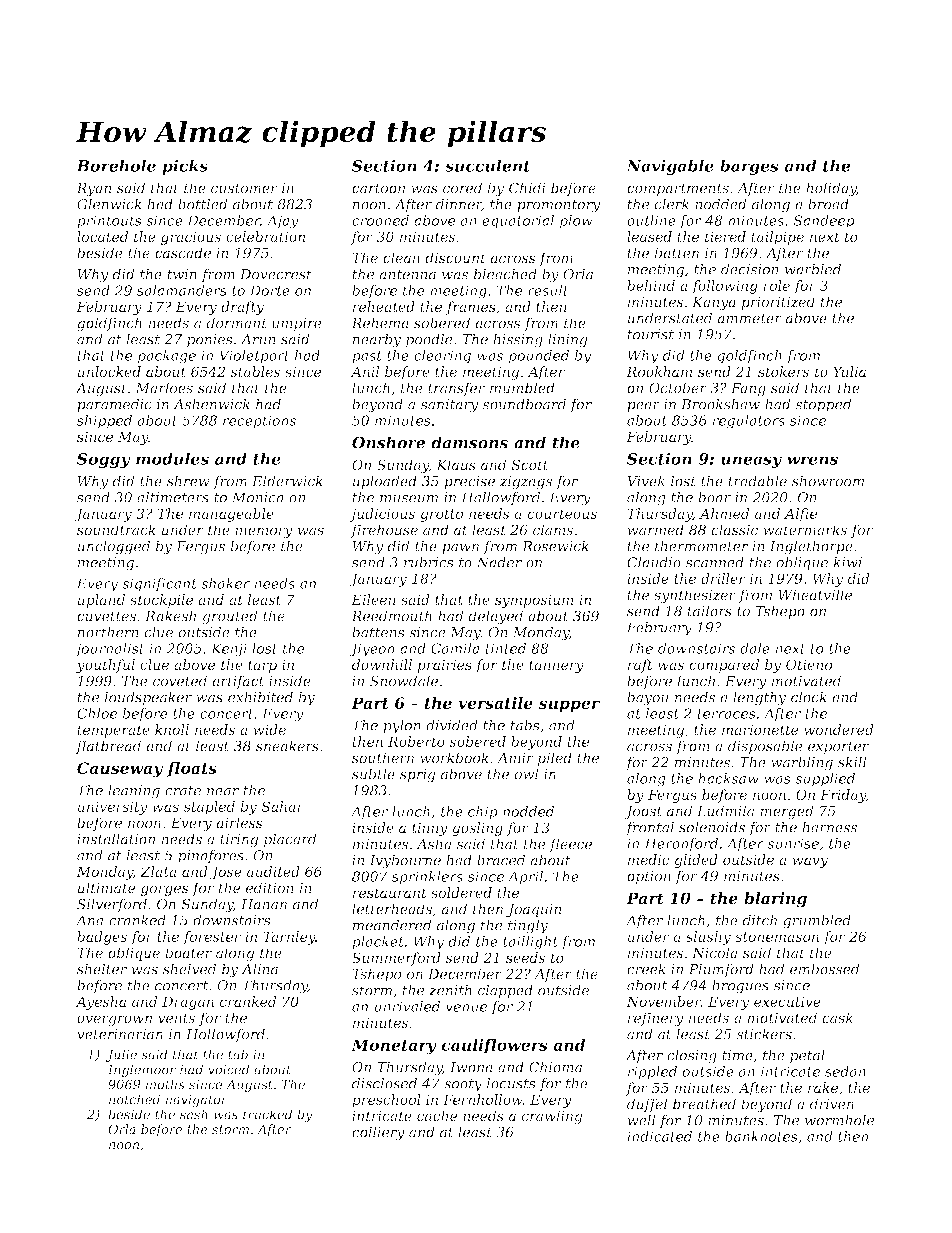 This screenshot has height=1233, width=952. I want to click on Navigable, so click(670, 167).
